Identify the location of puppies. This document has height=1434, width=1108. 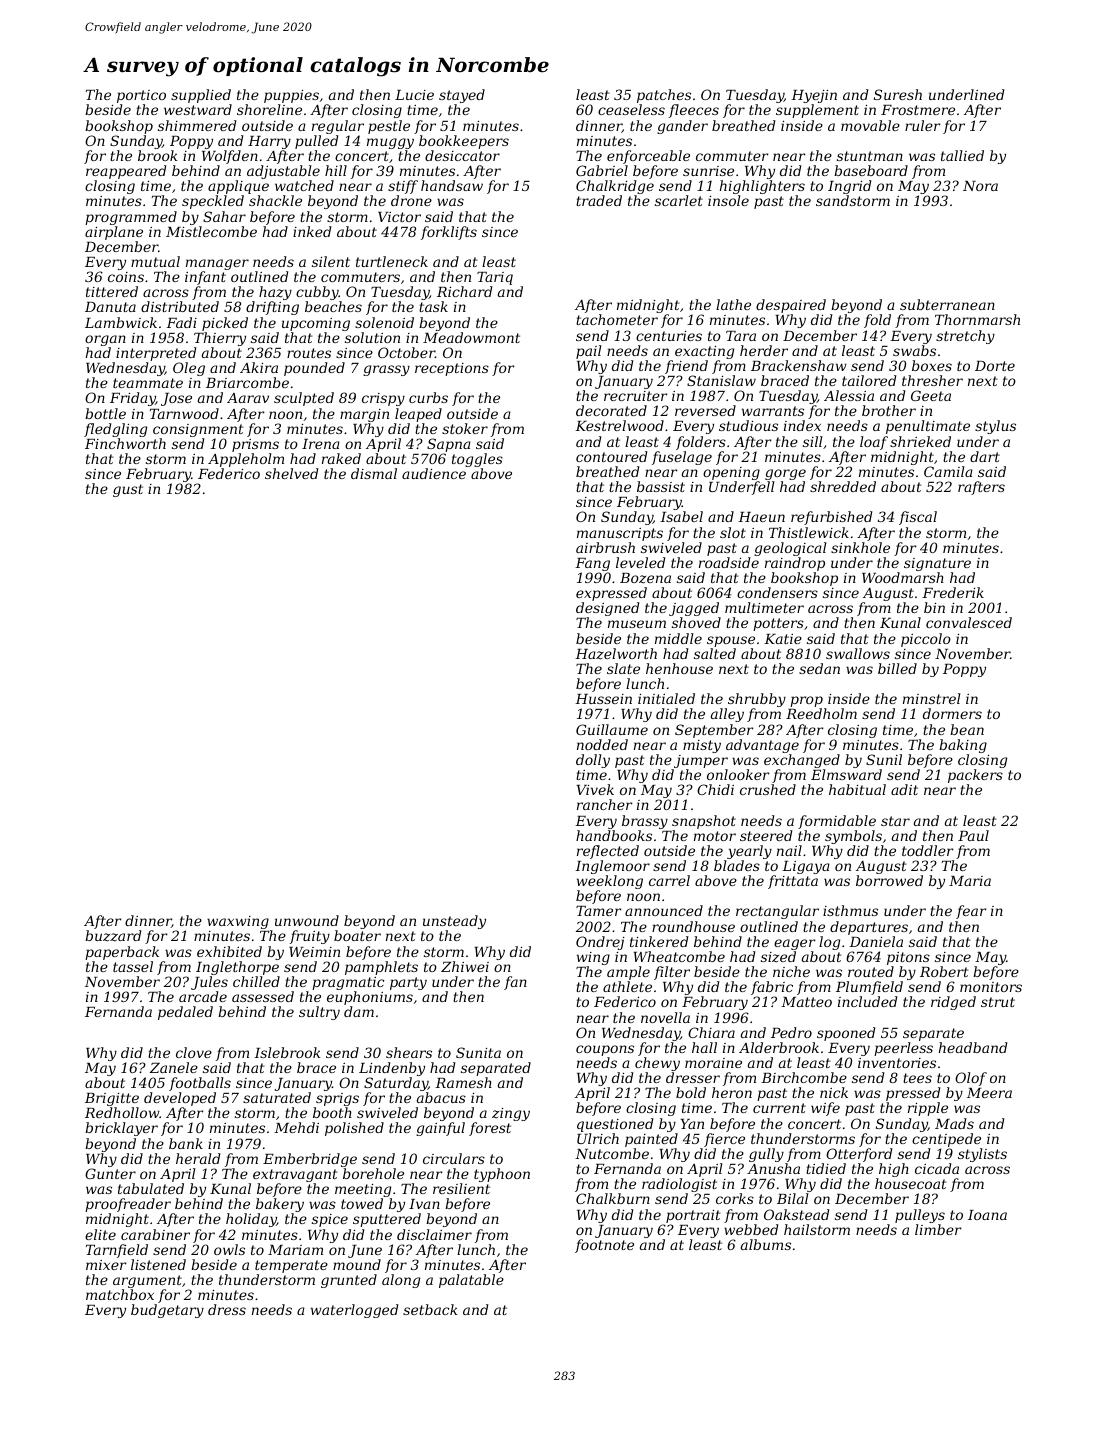
(291, 96).
